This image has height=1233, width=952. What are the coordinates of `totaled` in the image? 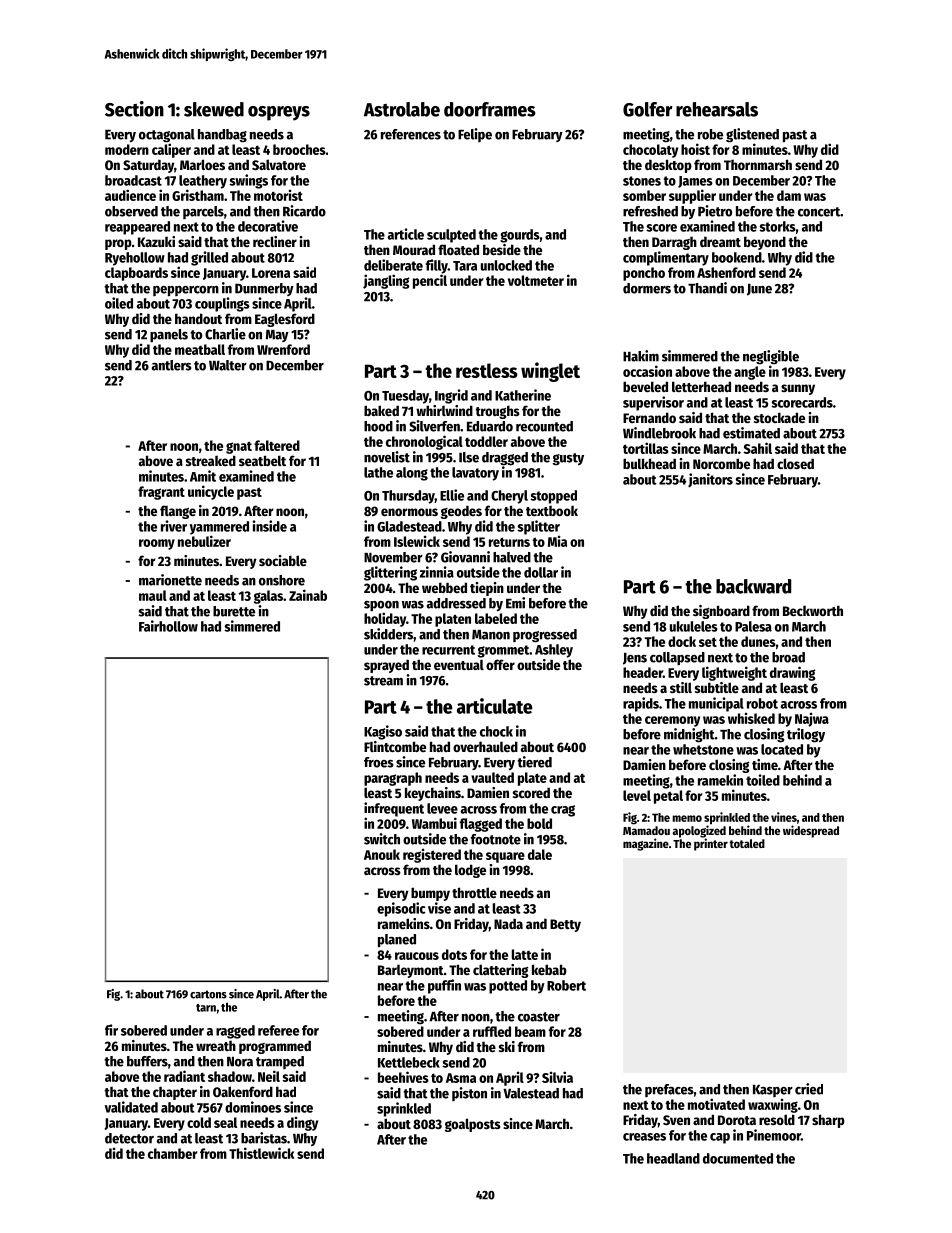 It's located at (747, 843).
